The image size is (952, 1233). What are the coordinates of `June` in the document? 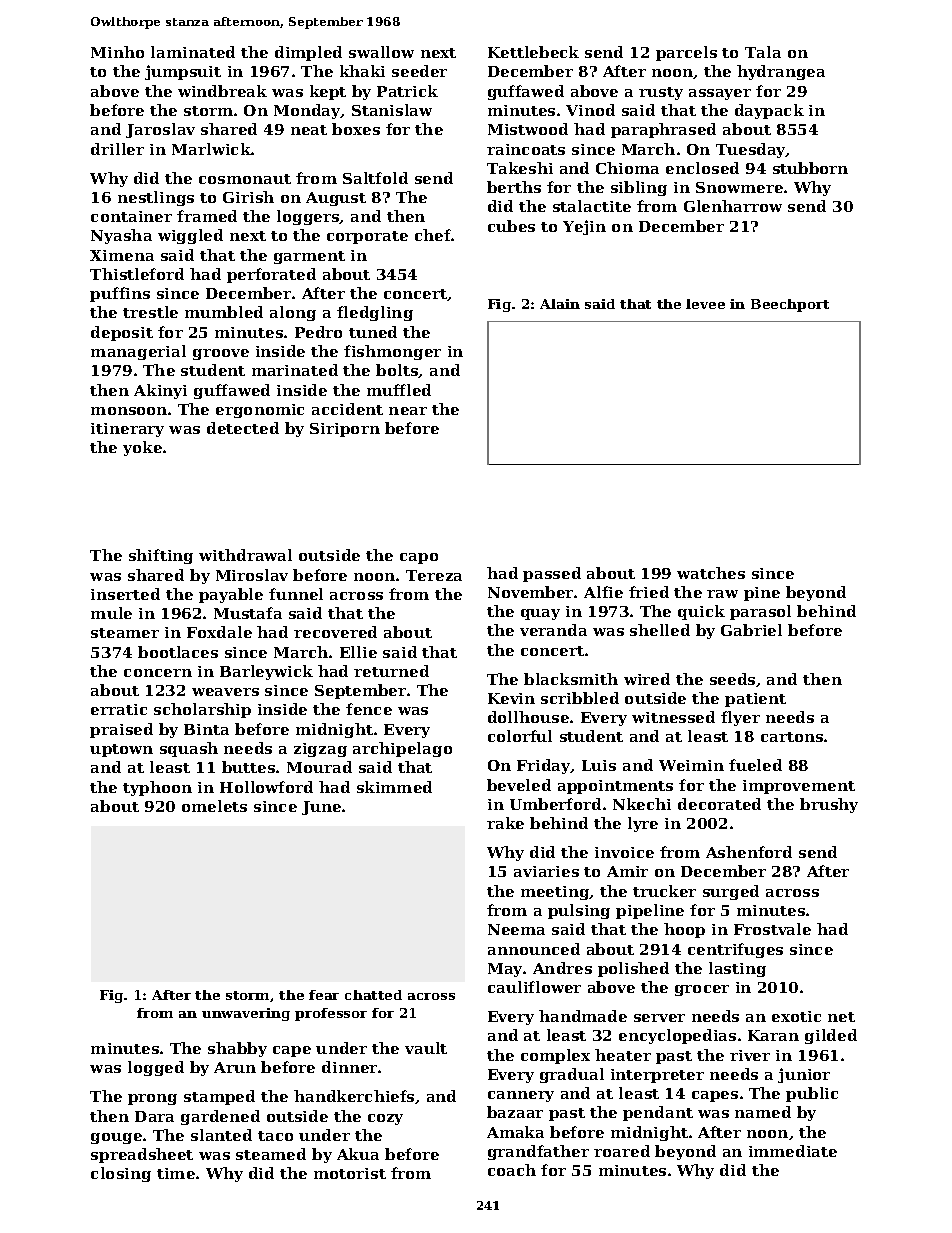 It's located at (321, 808).
